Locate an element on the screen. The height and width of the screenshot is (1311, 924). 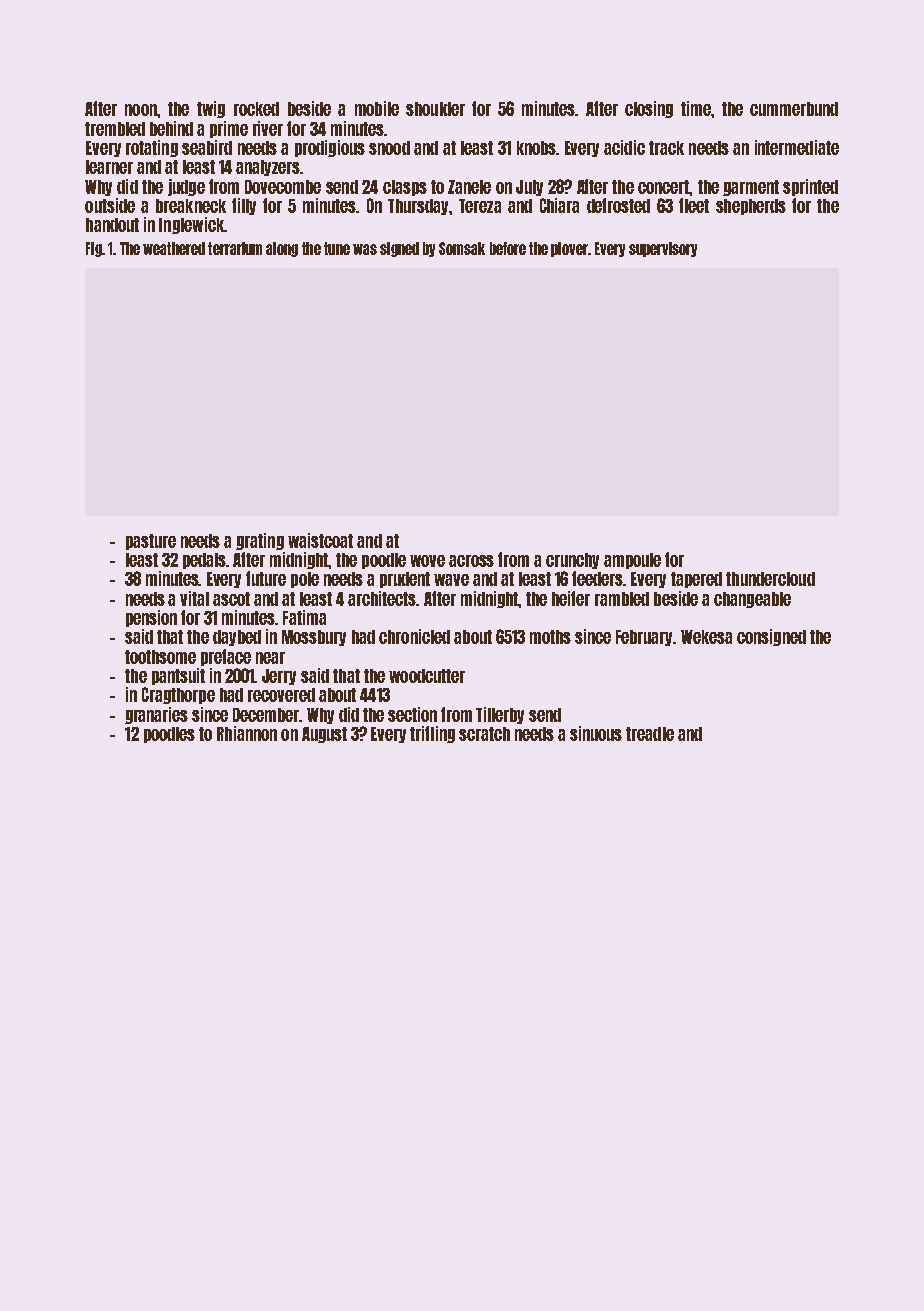
terrarium is located at coordinates (235, 248).
